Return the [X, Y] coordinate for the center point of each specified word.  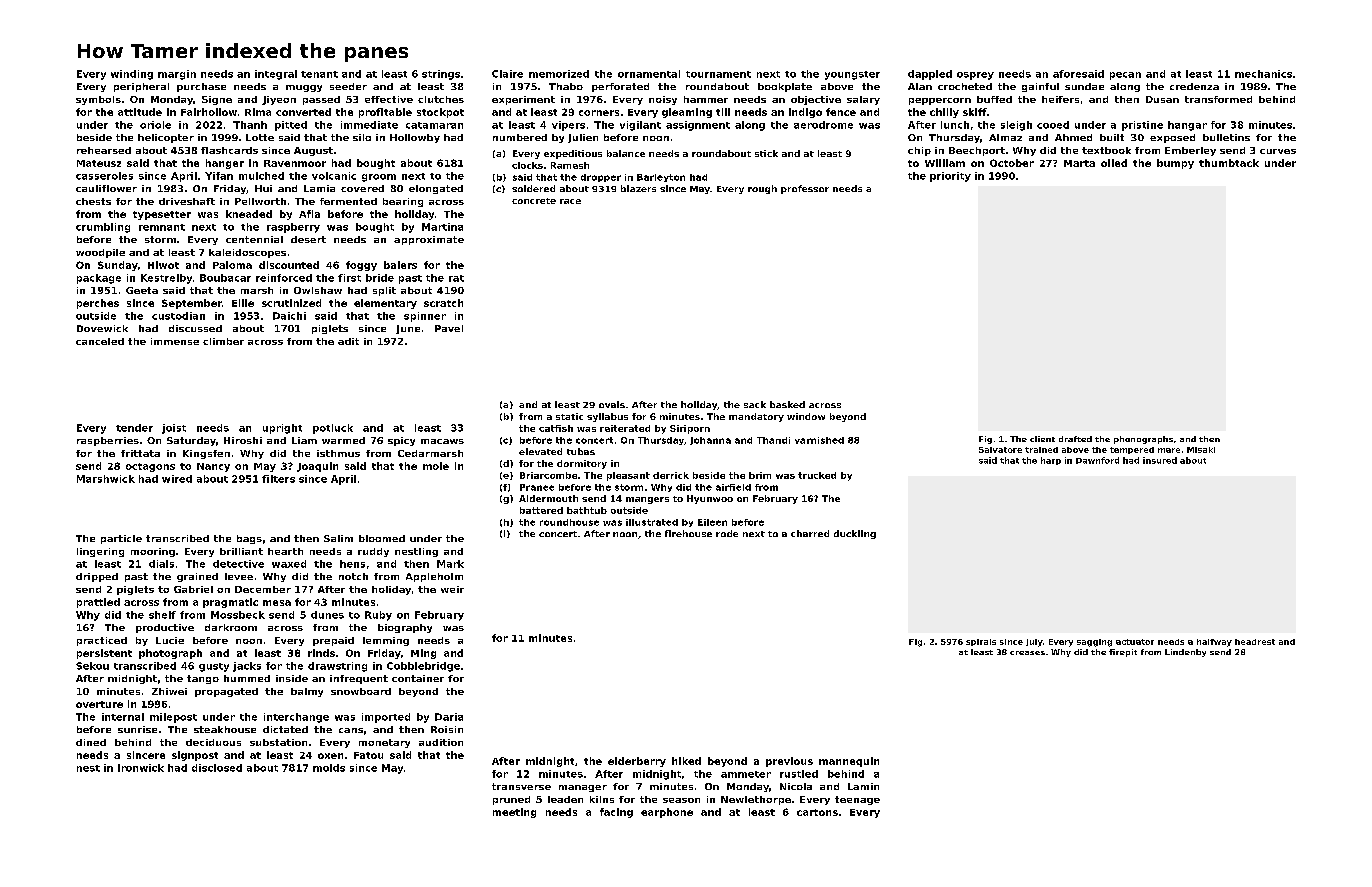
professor [805, 189]
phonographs [1143, 440]
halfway [1214, 643]
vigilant [640, 126]
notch [353, 576]
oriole [155, 125]
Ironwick [141, 768]
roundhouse [569, 522]
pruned [511, 800]
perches [98, 304]
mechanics [1263, 74]
